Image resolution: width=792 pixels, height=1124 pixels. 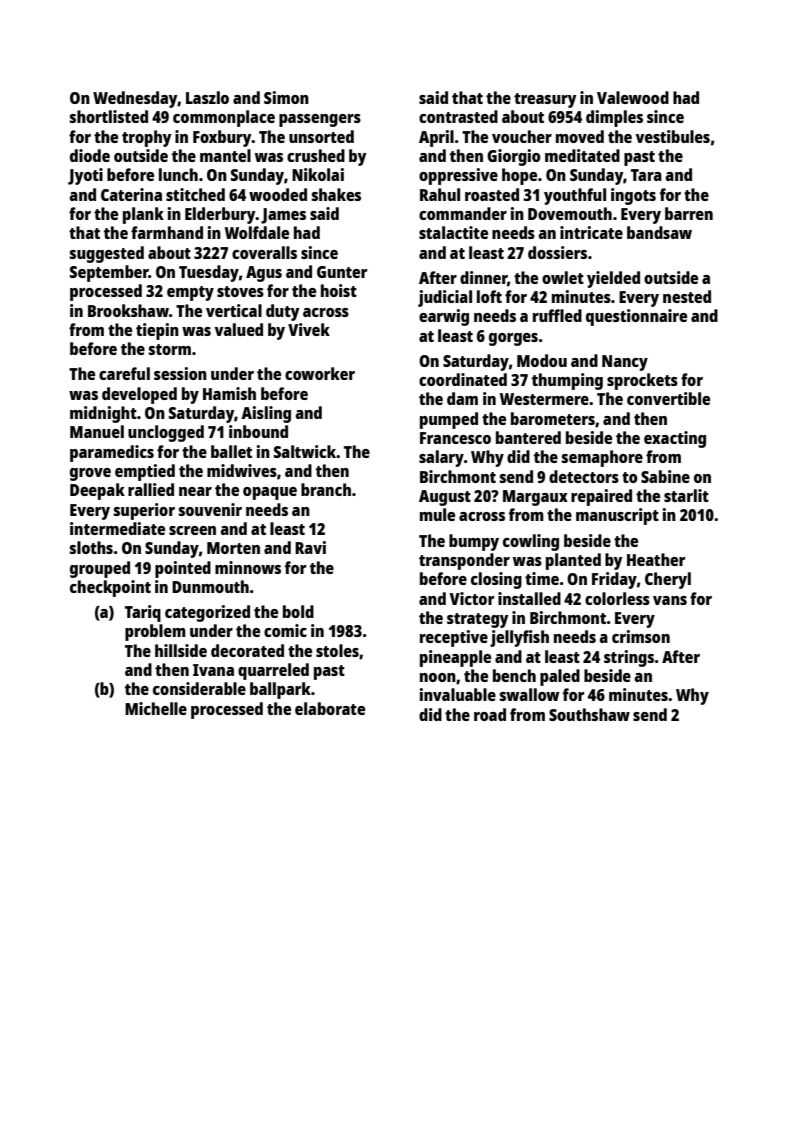 I want to click on Nancy, so click(x=625, y=363).
